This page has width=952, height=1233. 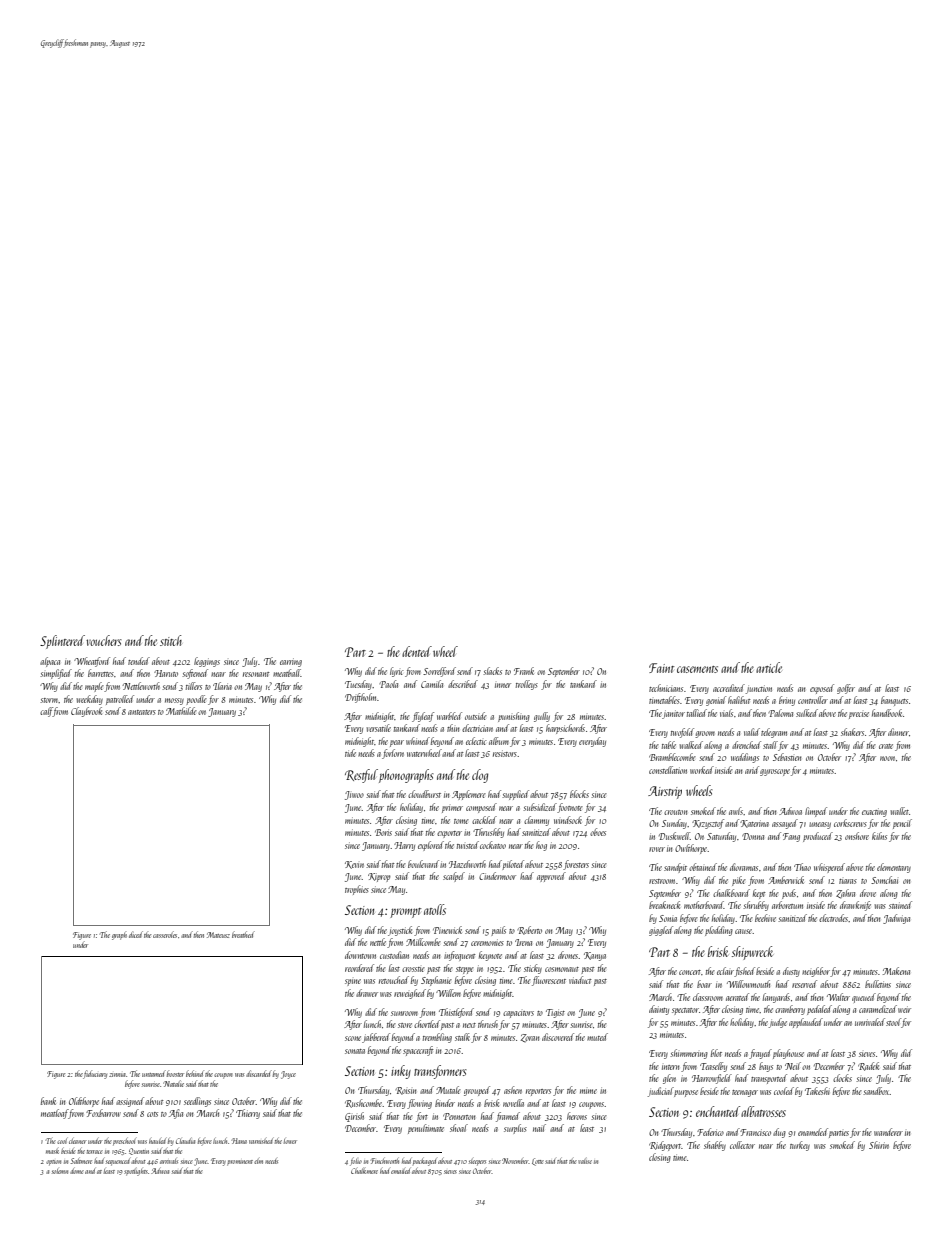 What do you see at coordinates (136, 1172) in the page?
I see `spotlights` at bounding box center [136, 1172].
